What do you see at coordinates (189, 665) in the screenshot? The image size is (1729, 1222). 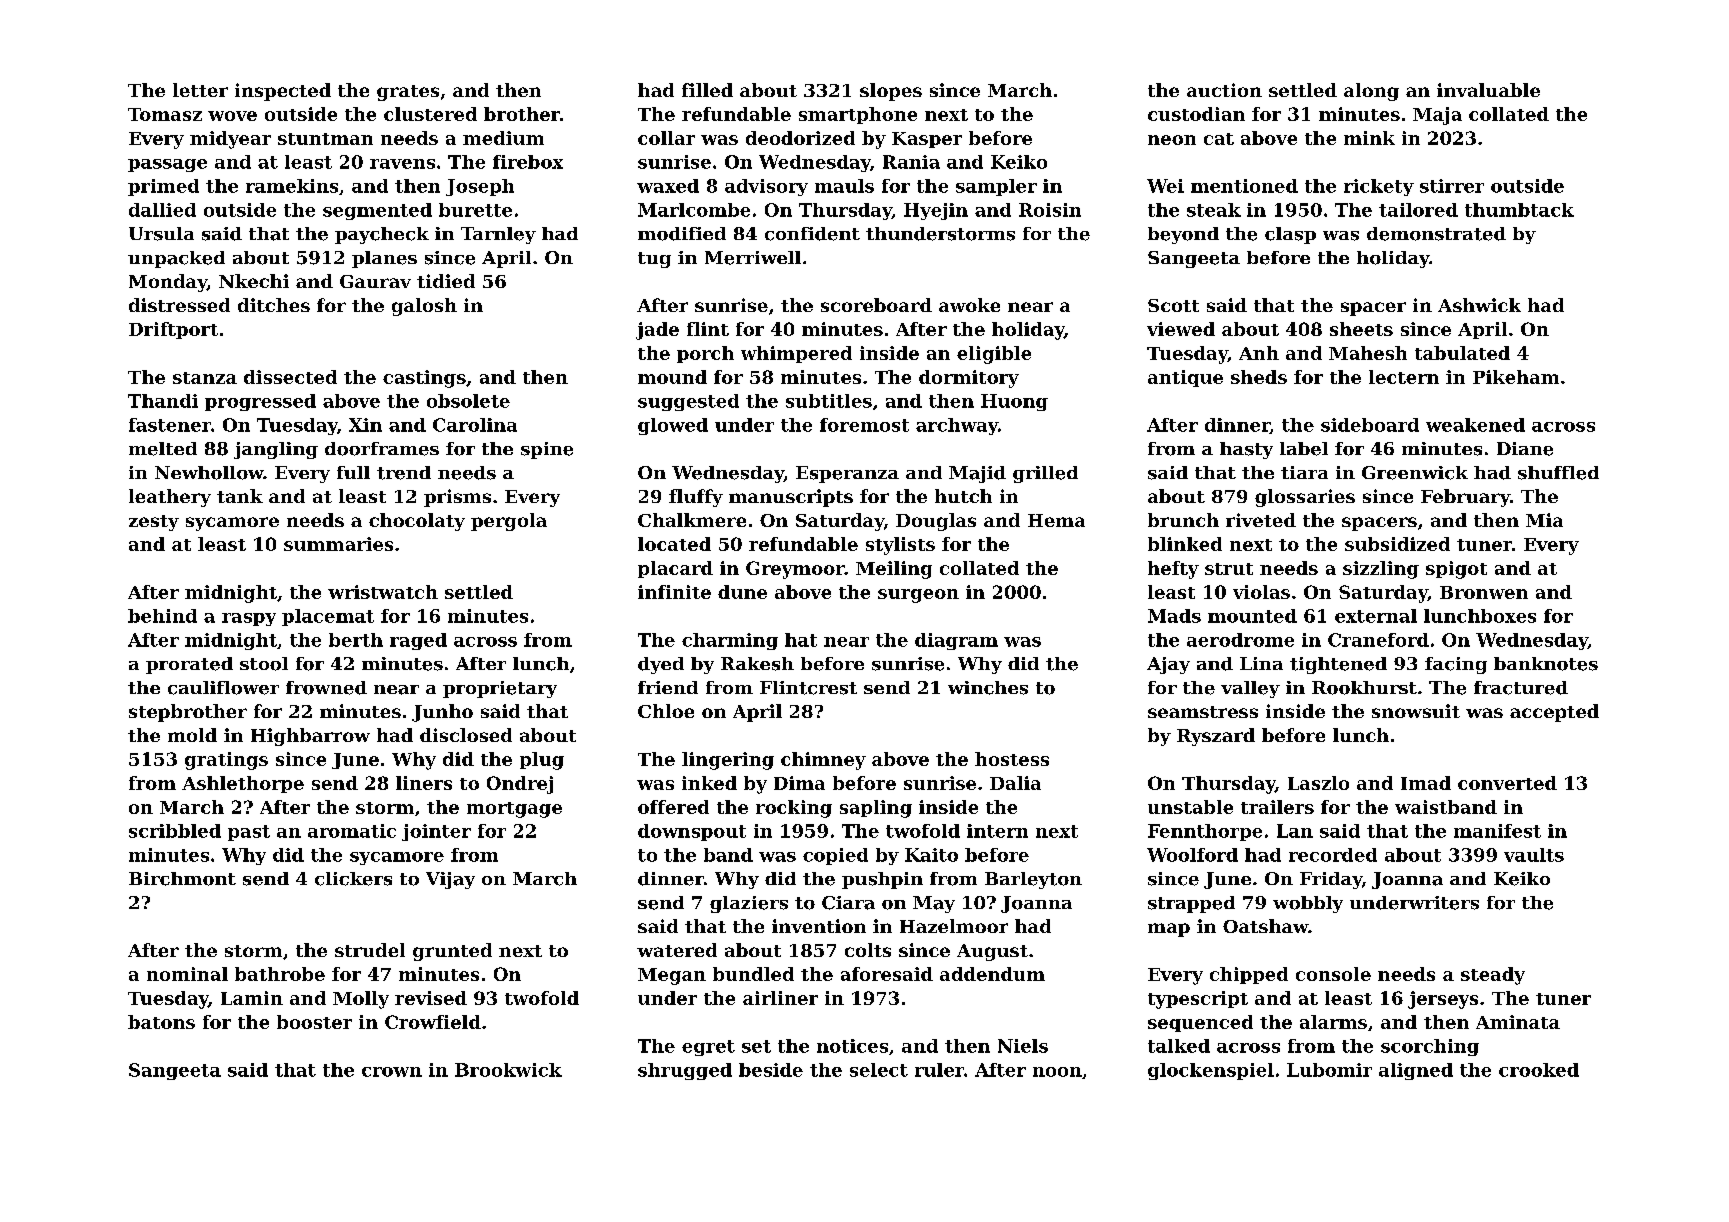 I see `prorated` at bounding box center [189, 665].
